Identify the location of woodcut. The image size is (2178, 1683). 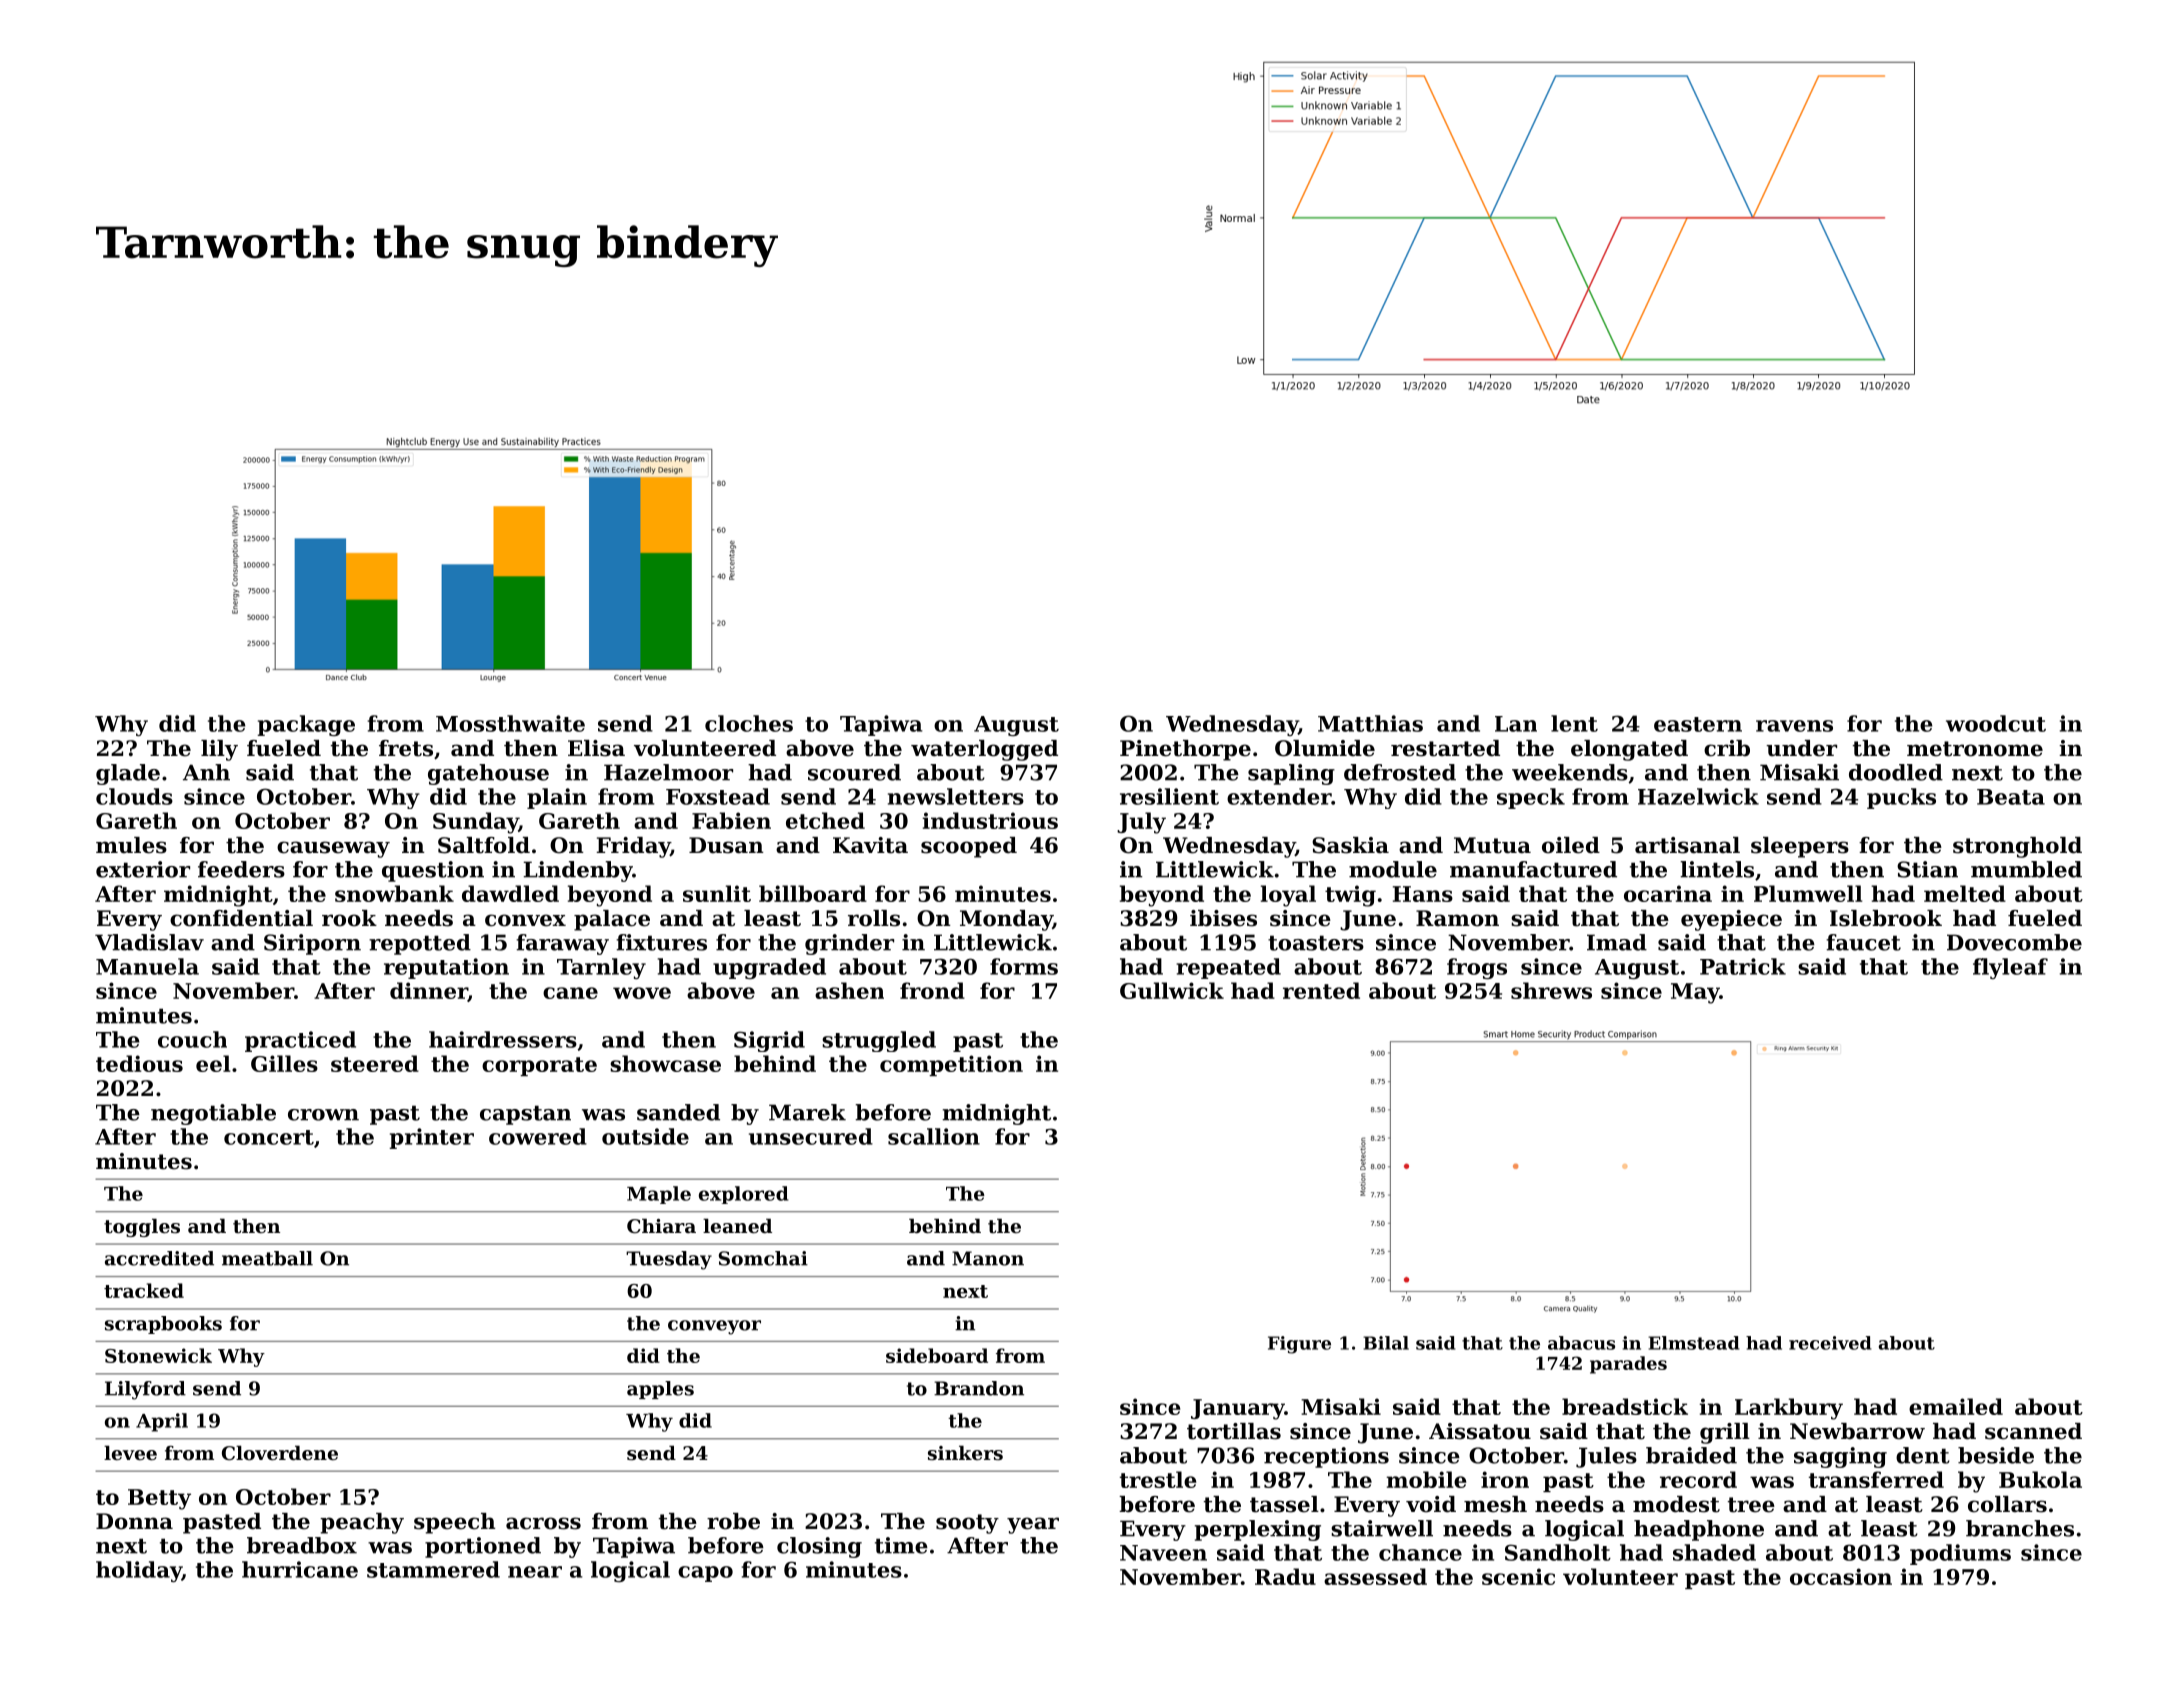
(1996, 723).
